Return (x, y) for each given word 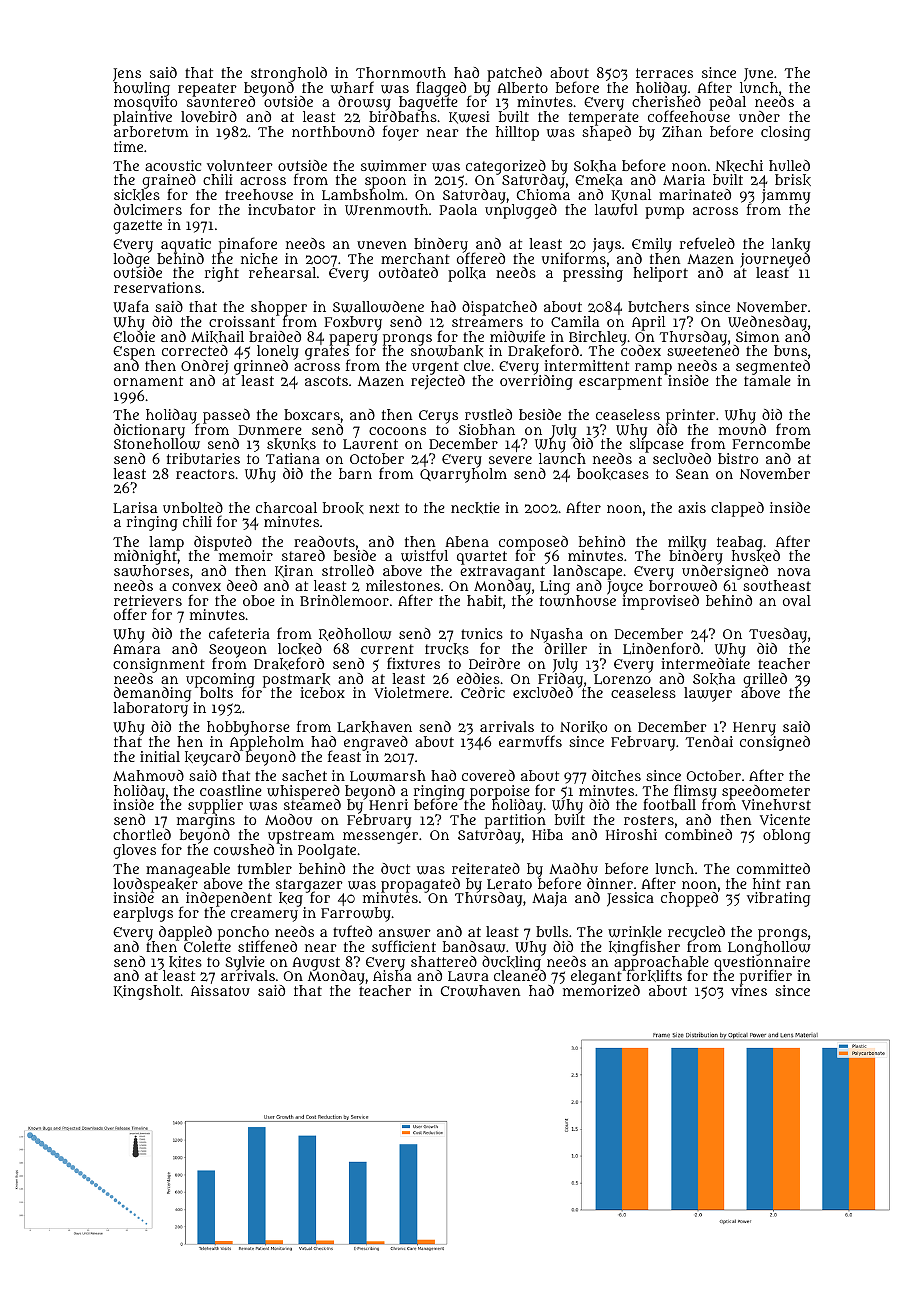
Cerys (438, 417)
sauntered (221, 102)
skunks (291, 444)
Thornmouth (401, 72)
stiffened (267, 946)
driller (566, 648)
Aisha (392, 976)
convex (196, 587)
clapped (737, 509)
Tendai (709, 741)
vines (749, 990)
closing (785, 133)
